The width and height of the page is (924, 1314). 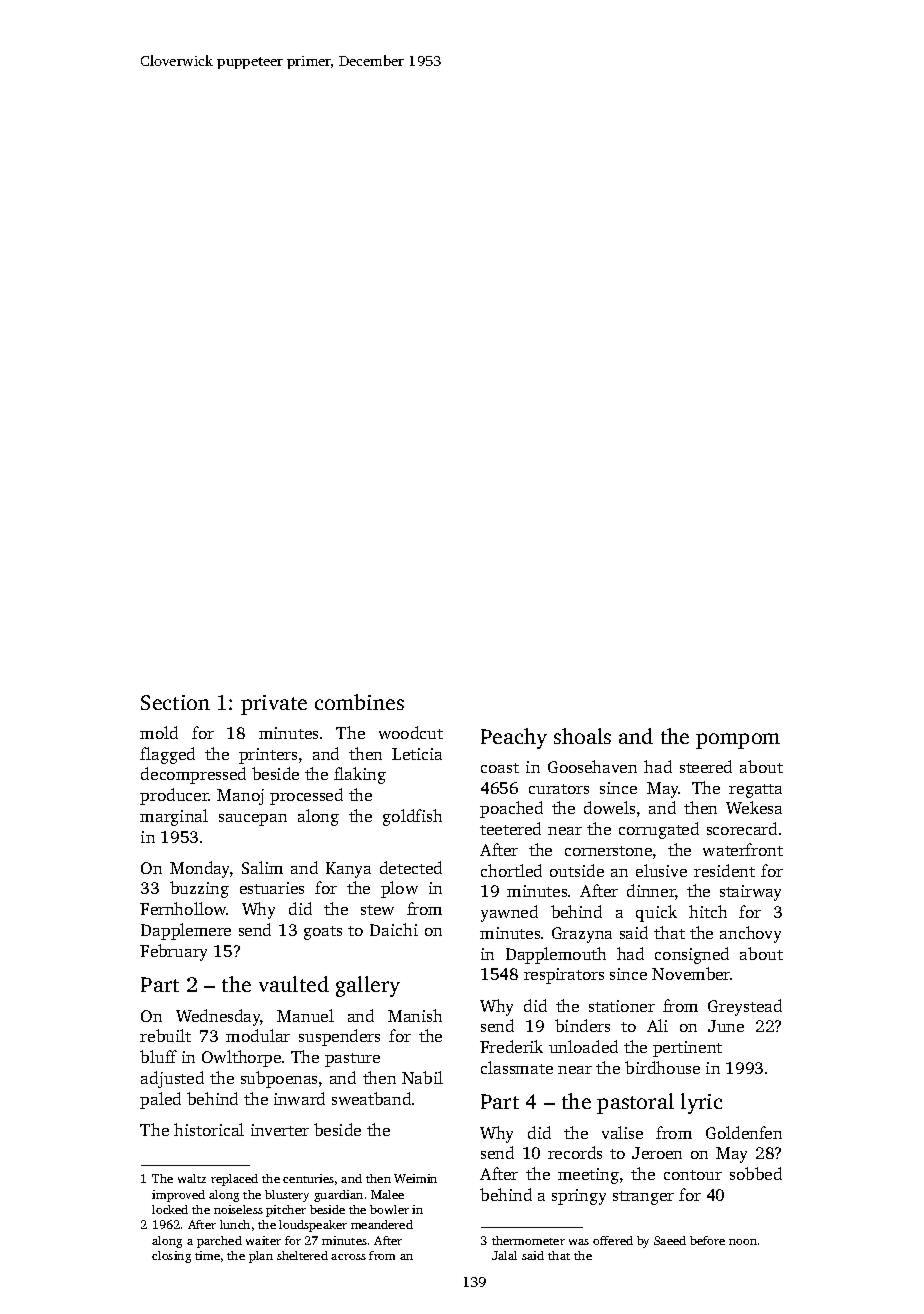 I want to click on combines, so click(x=359, y=702).
